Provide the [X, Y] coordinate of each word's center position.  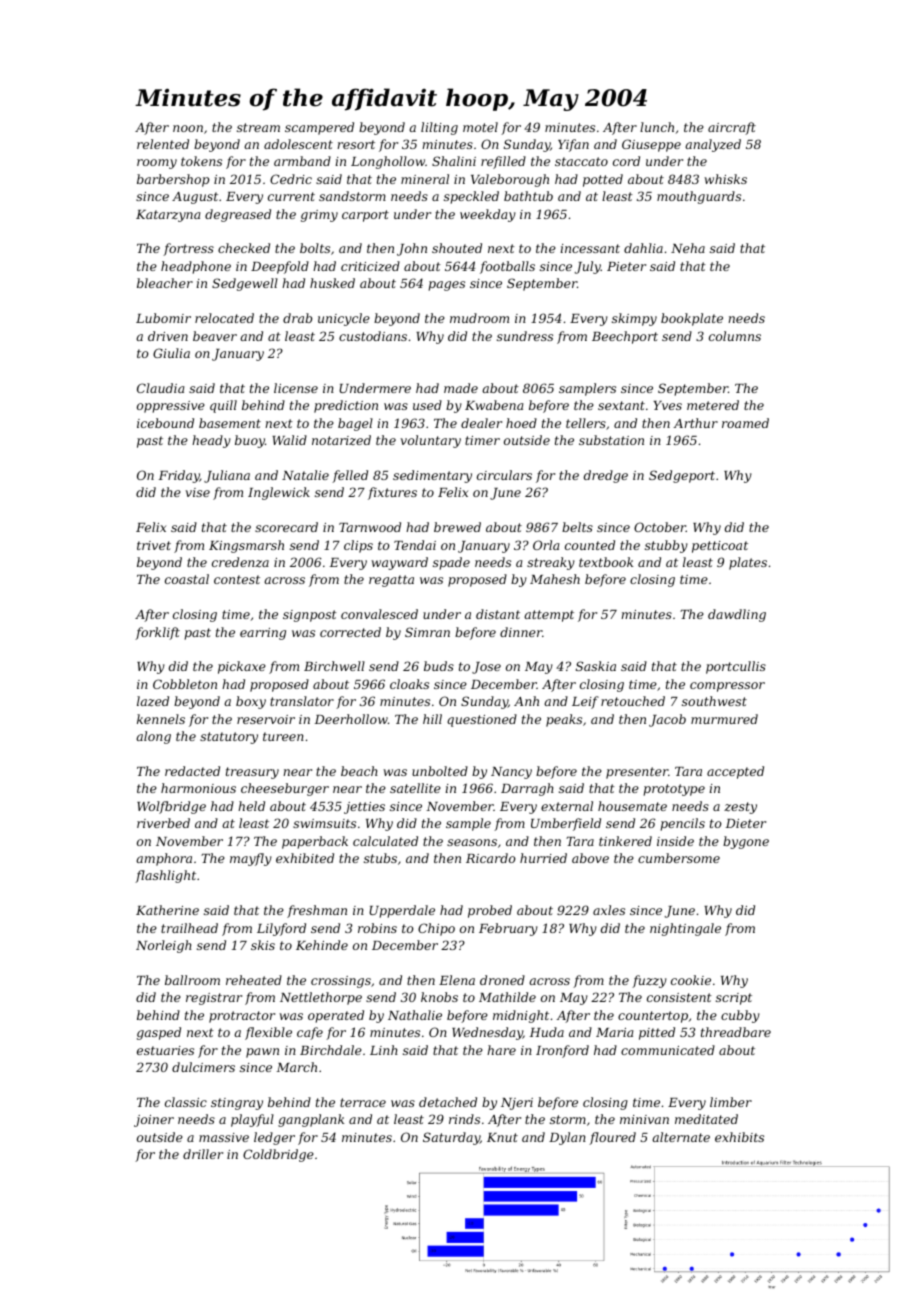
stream [258, 127]
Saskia [596, 666]
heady [211, 441]
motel [480, 127]
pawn [262, 1053]
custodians [373, 336]
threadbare [736, 1032]
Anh [526, 701]
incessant [590, 248]
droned [502, 980]
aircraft [732, 128]
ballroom [192, 980]
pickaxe [242, 667]
